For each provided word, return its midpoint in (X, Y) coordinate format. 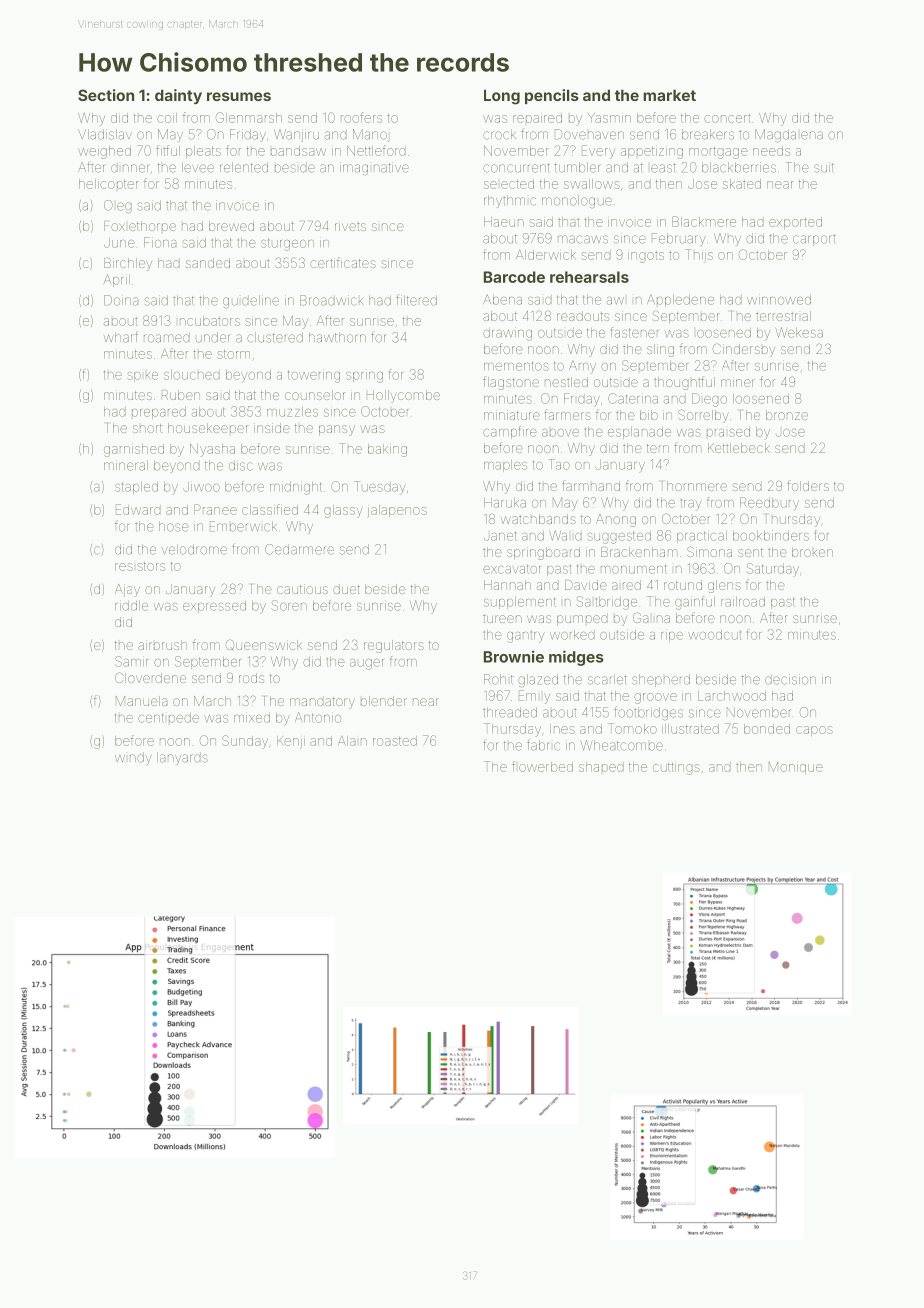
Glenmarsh (249, 117)
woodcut (714, 635)
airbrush (162, 645)
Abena (502, 299)
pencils (552, 96)
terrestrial (783, 316)
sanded (208, 263)
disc (240, 465)
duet (346, 589)
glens (724, 586)
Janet (500, 536)
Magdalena (789, 135)
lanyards (182, 758)
